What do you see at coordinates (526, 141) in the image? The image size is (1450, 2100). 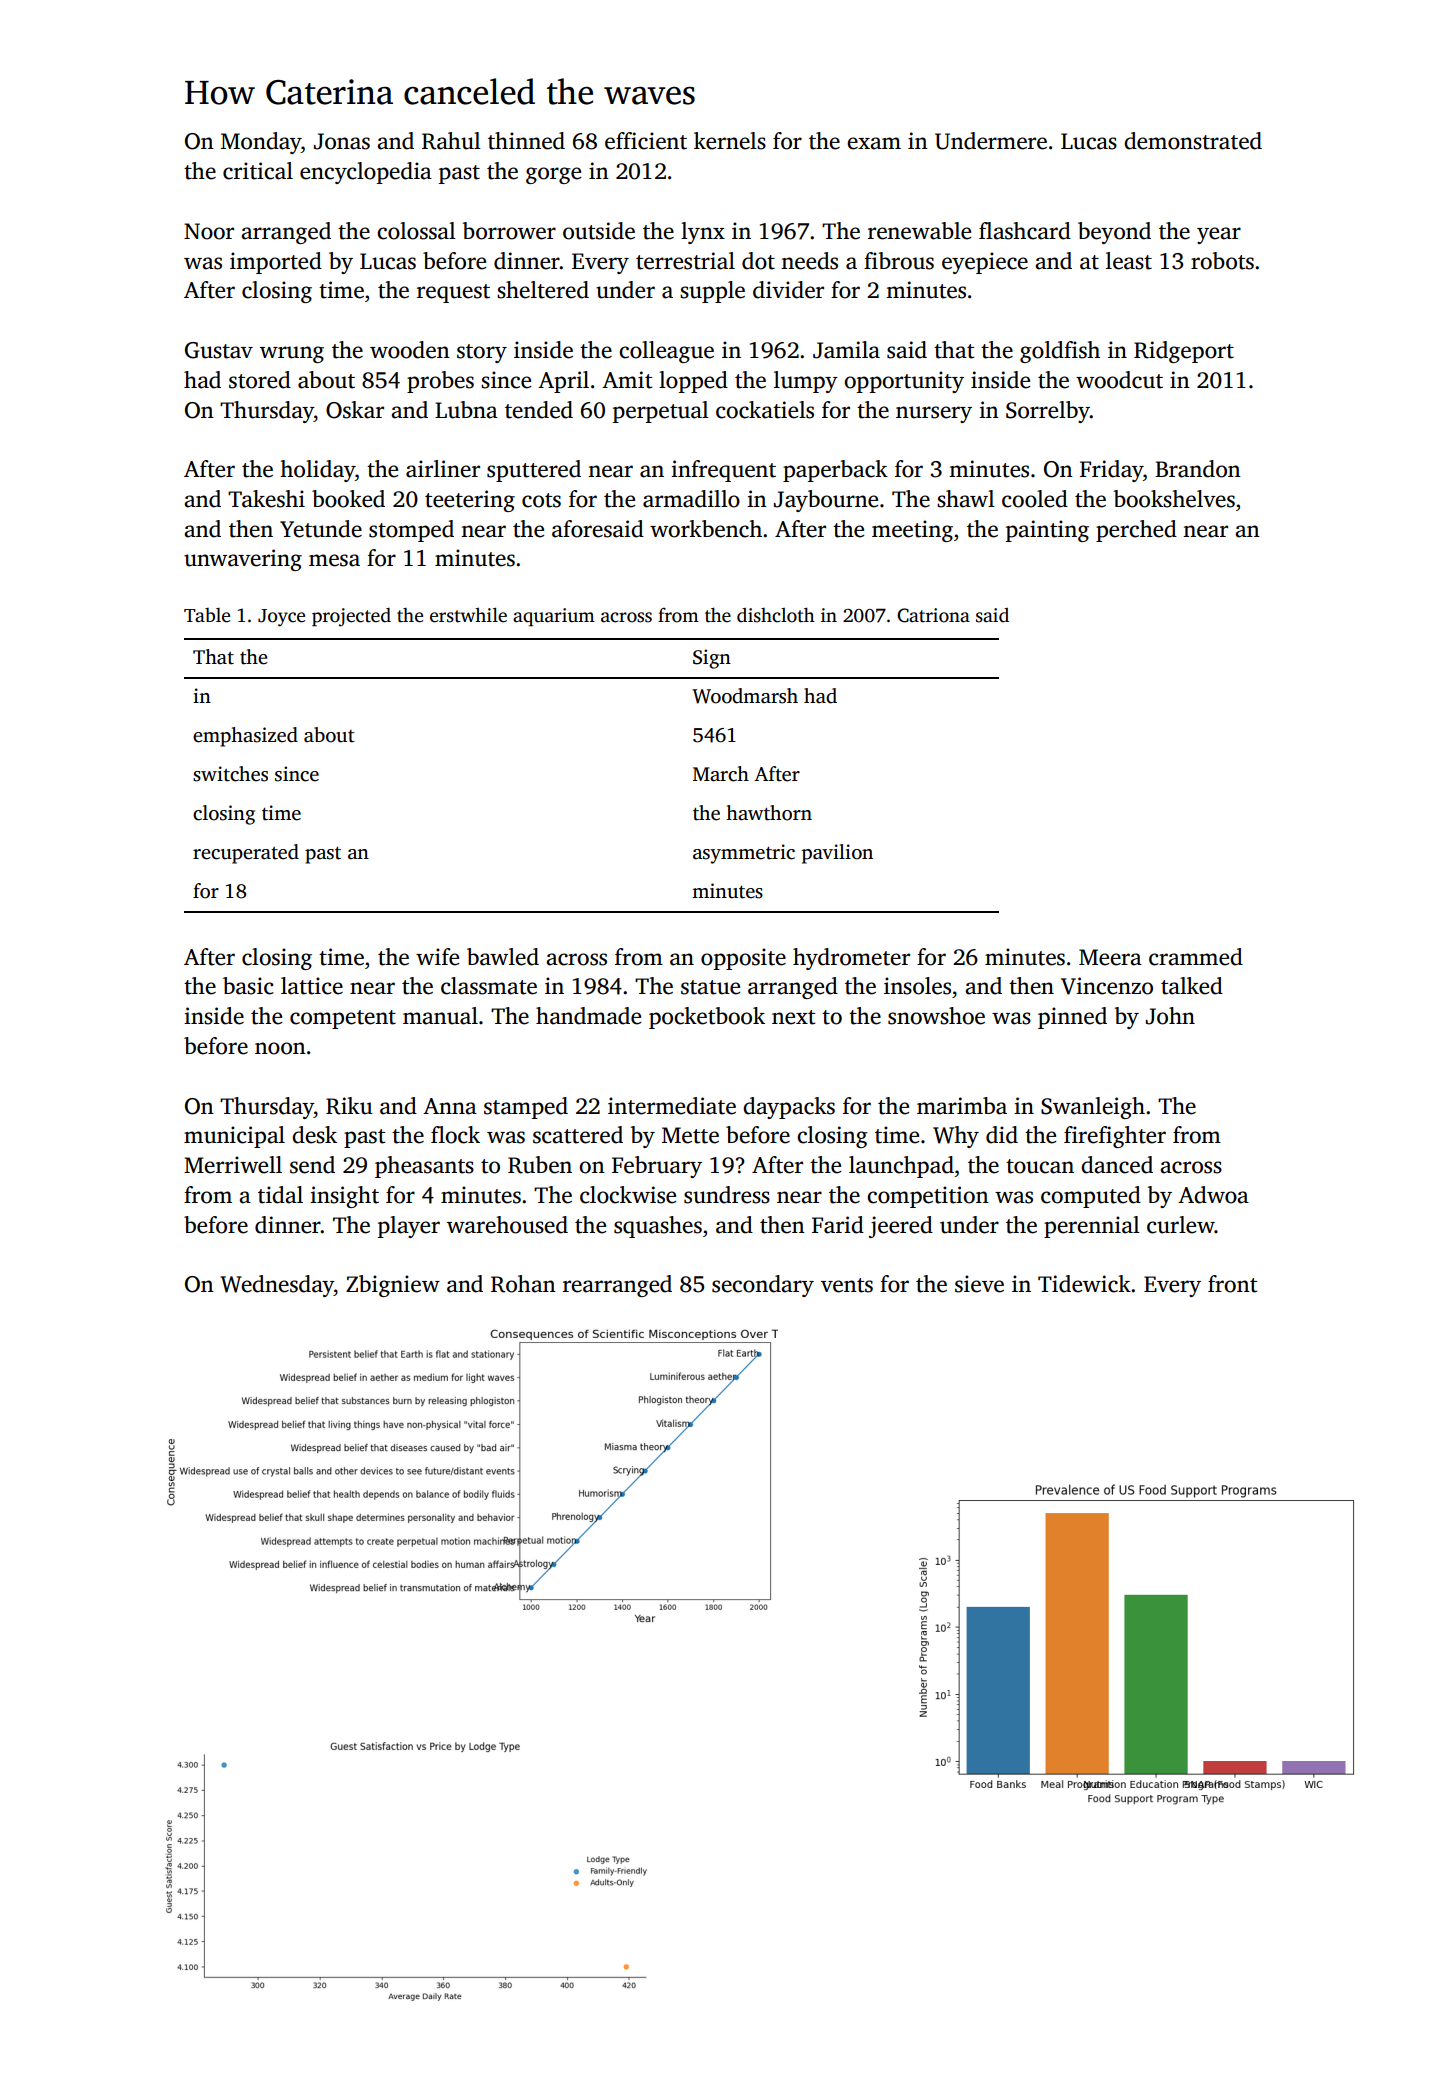 I see `thinned` at bounding box center [526, 141].
